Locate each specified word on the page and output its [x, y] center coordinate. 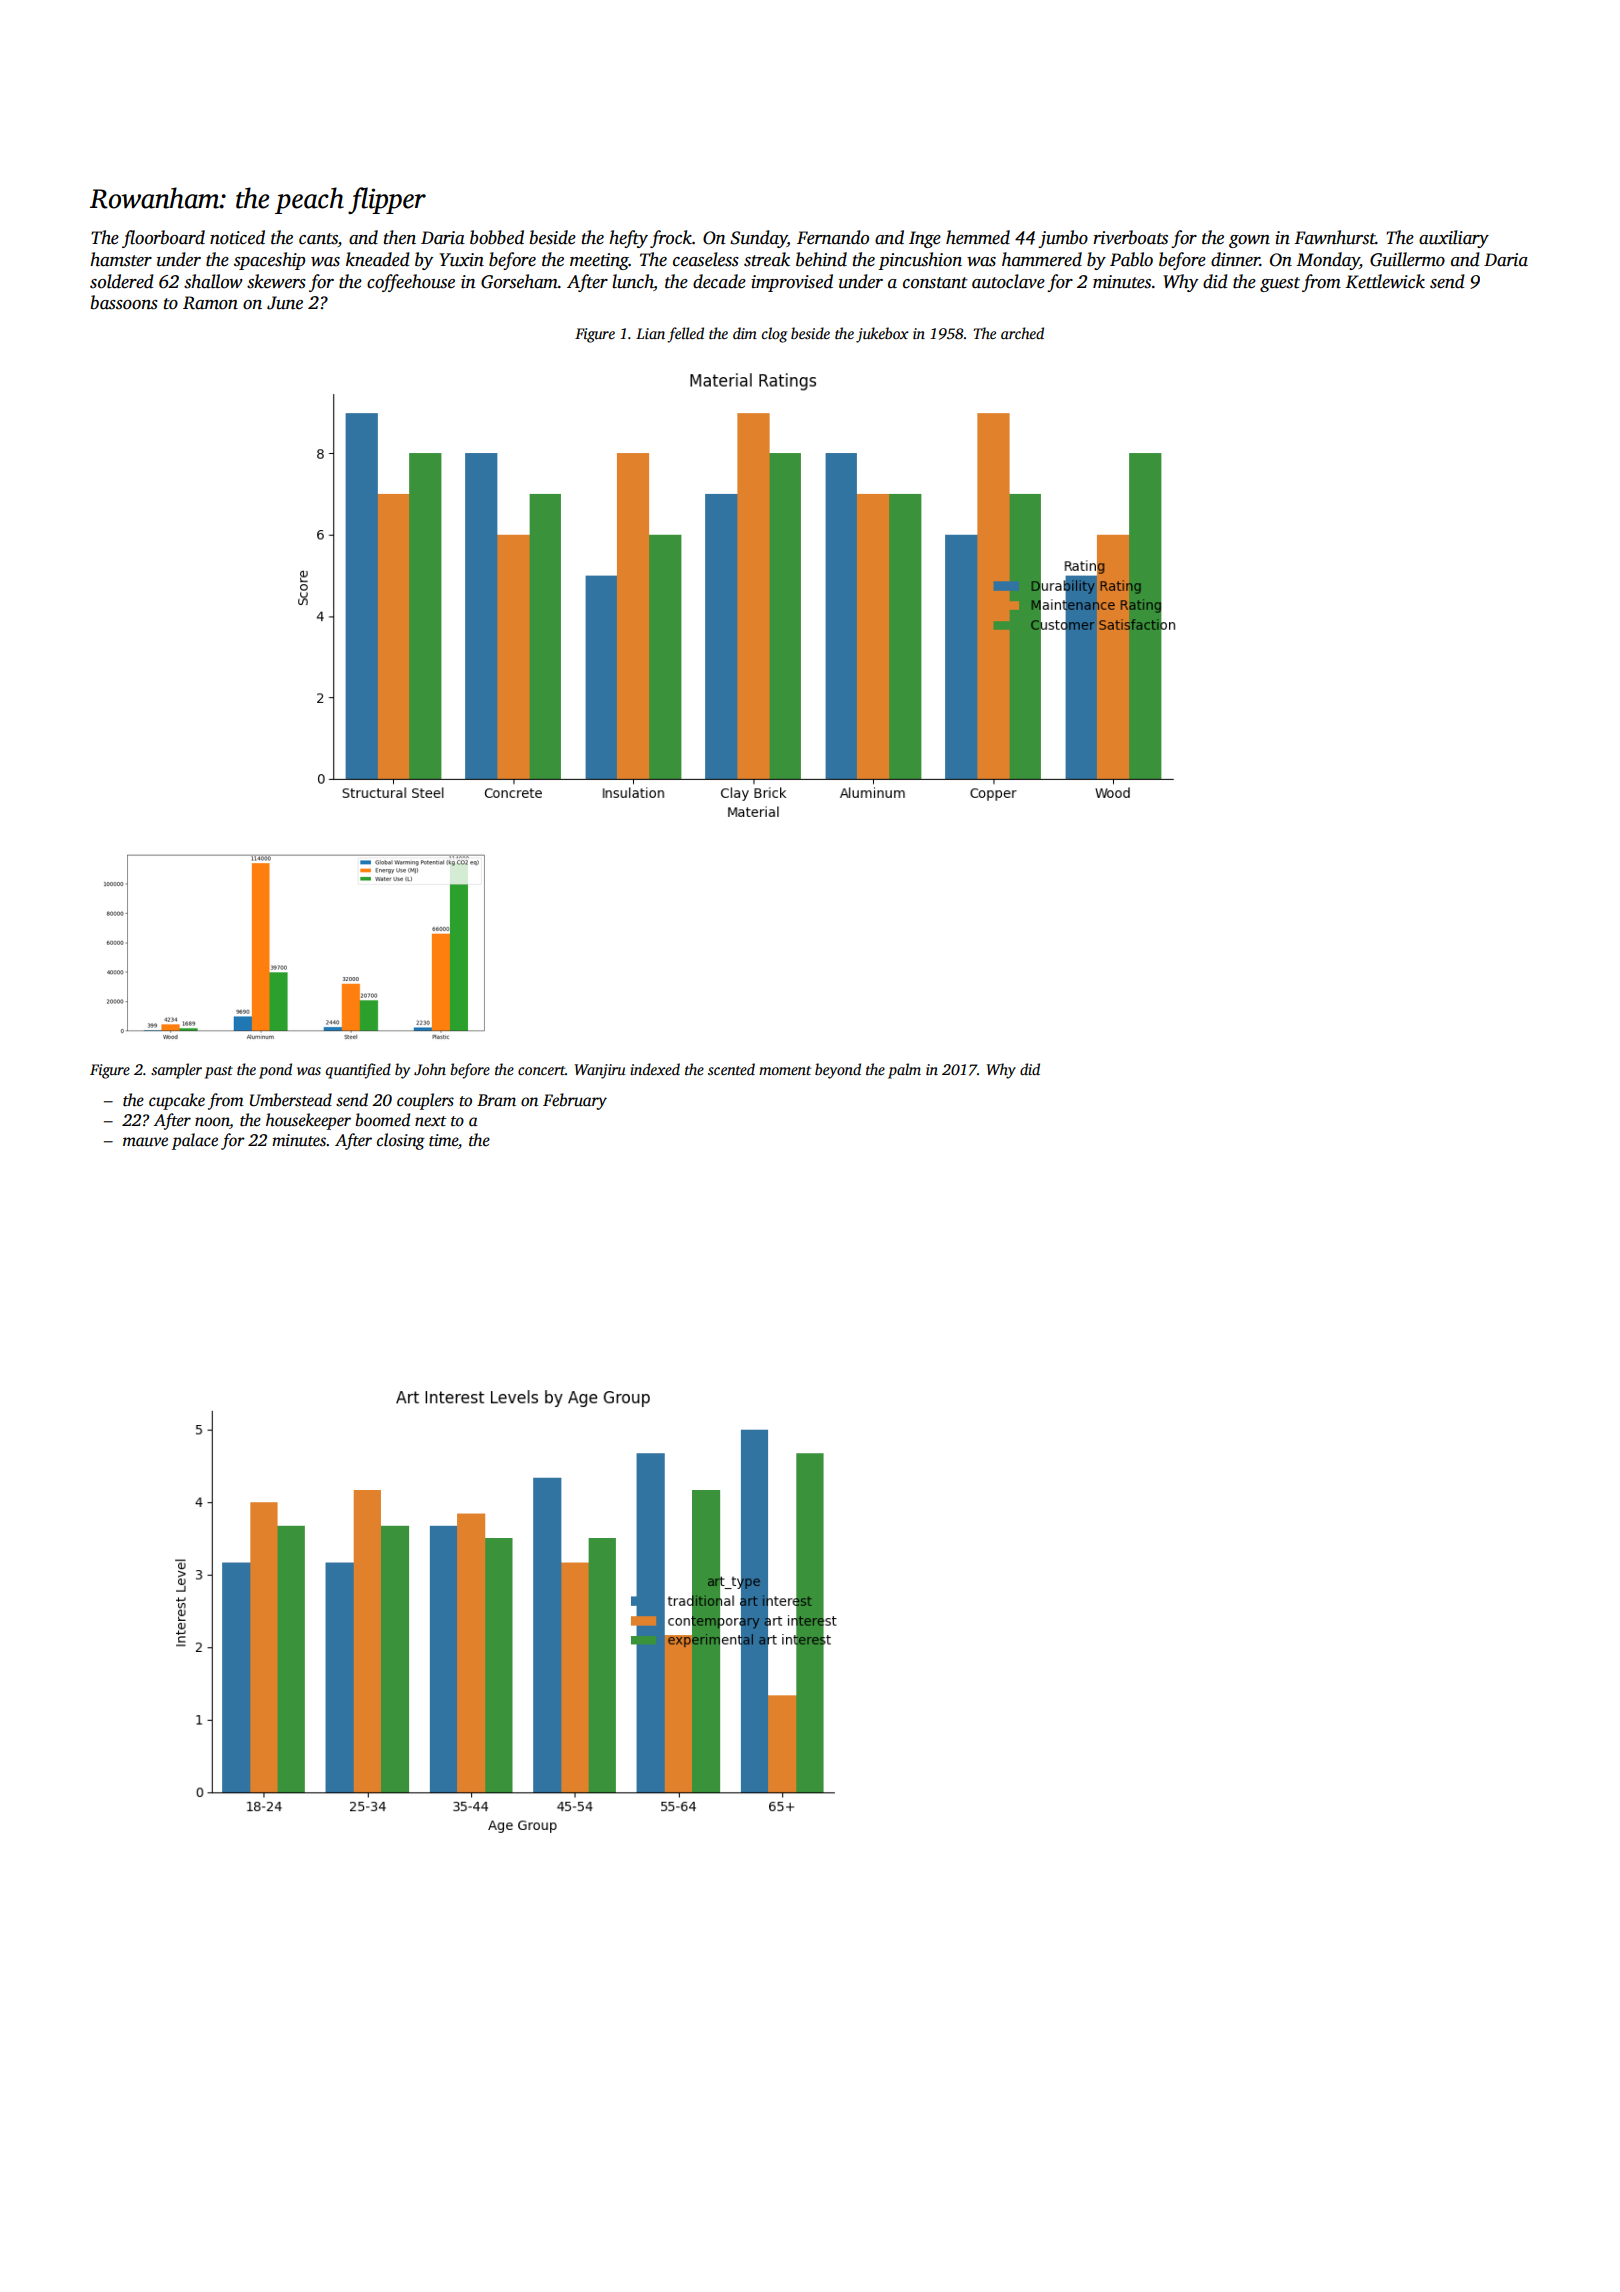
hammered [1042, 259]
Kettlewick [1385, 281]
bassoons [124, 302]
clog [774, 335]
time [443, 1140]
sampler [176, 1071]
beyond [838, 1071]
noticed [237, 237]
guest [1280, 284]
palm [904, 1071]
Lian [650, 333]
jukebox [882, 335]
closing [401, 1141]
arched [1022, 333]
